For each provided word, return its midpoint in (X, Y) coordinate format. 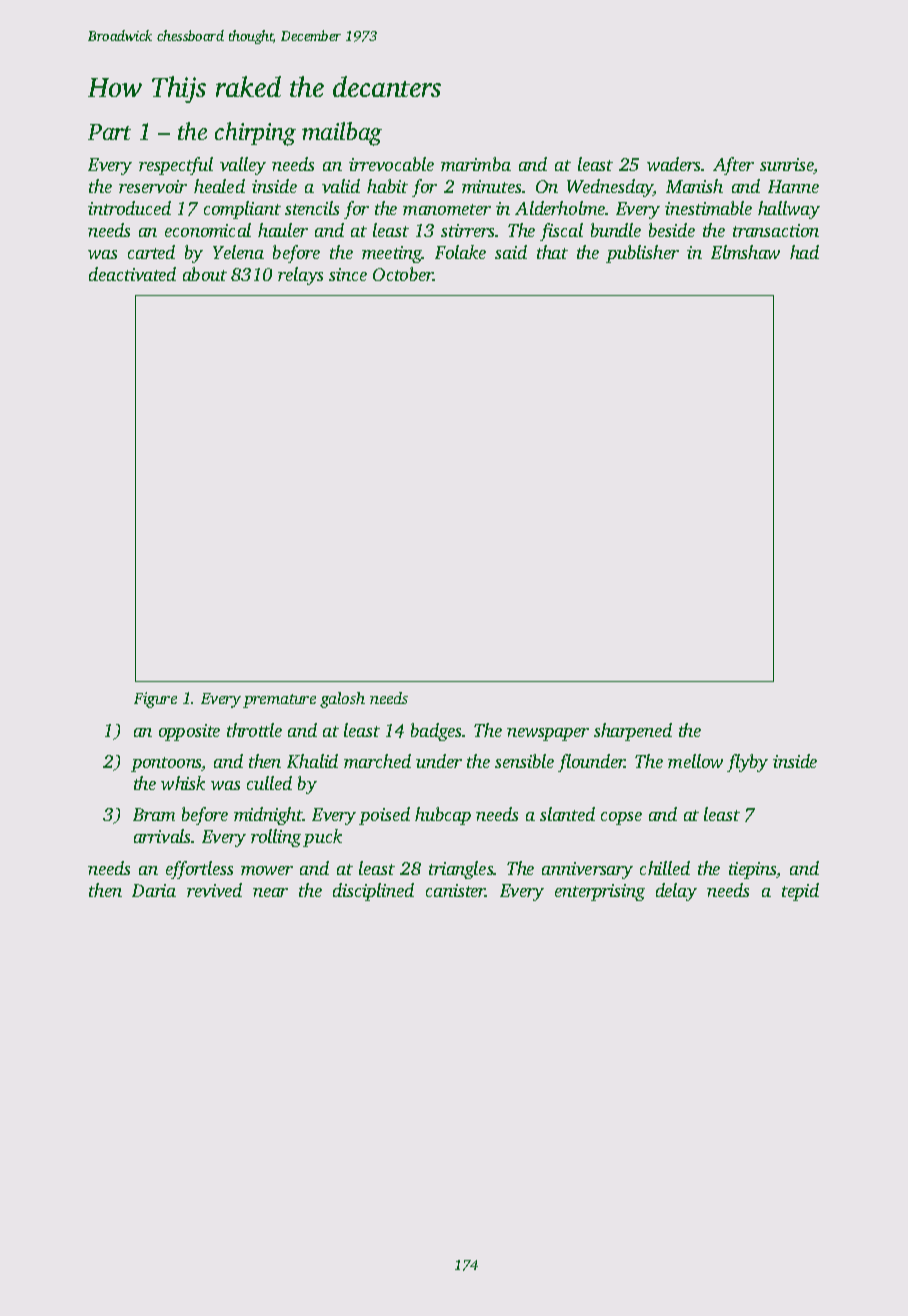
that (552, 252)
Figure (155, 700)
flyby (747, 763)
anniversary (587, 870)
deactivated (132, 274)
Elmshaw (745, 252)
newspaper (548, 734)
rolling (276, 838)
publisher (642, 254)
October (403, 274)
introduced (129, 208)
